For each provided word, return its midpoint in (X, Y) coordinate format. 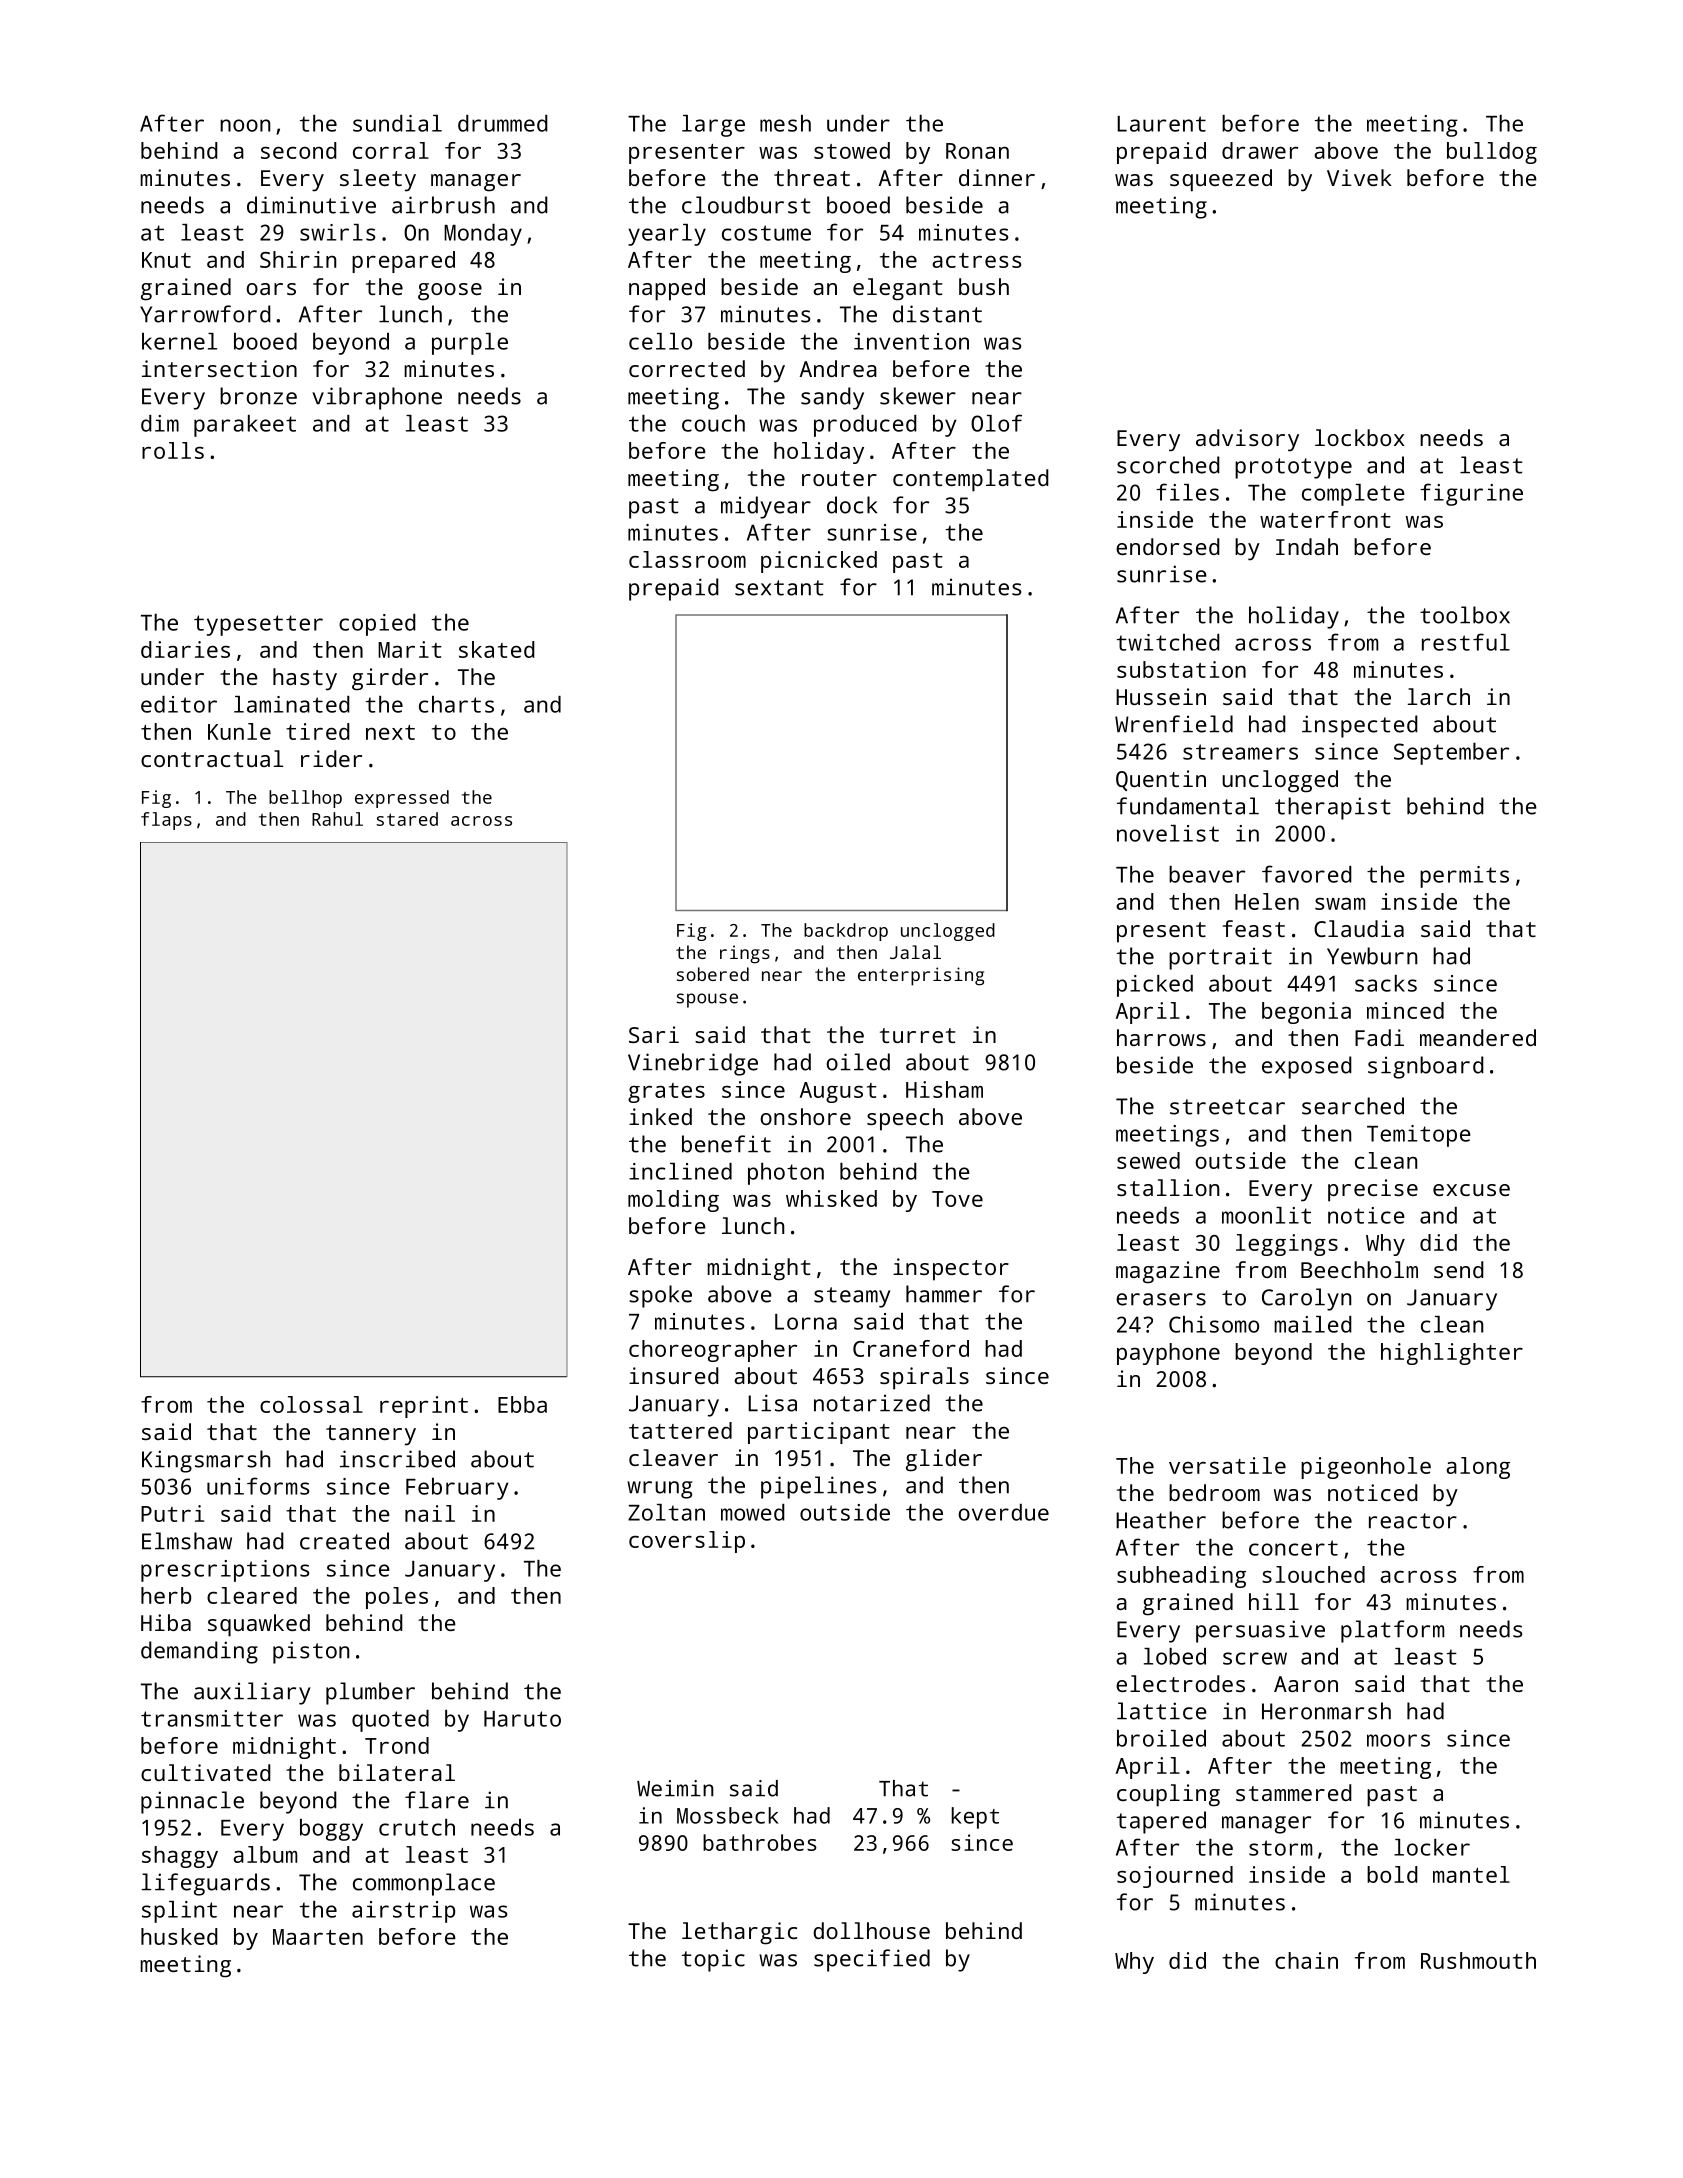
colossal (311, 1404)
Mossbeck (728, 1815)
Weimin (675, 1788)
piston (311, 1652)
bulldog (1492, 153)
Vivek (1359, 177)
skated (497, 649)
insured (674, 1375)
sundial (397, 123)
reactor (1413, 1521)
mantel (1471, 1874)
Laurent (1162, 124)
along (1478, 1468)
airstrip (403, 1912)
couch (713, 423)
